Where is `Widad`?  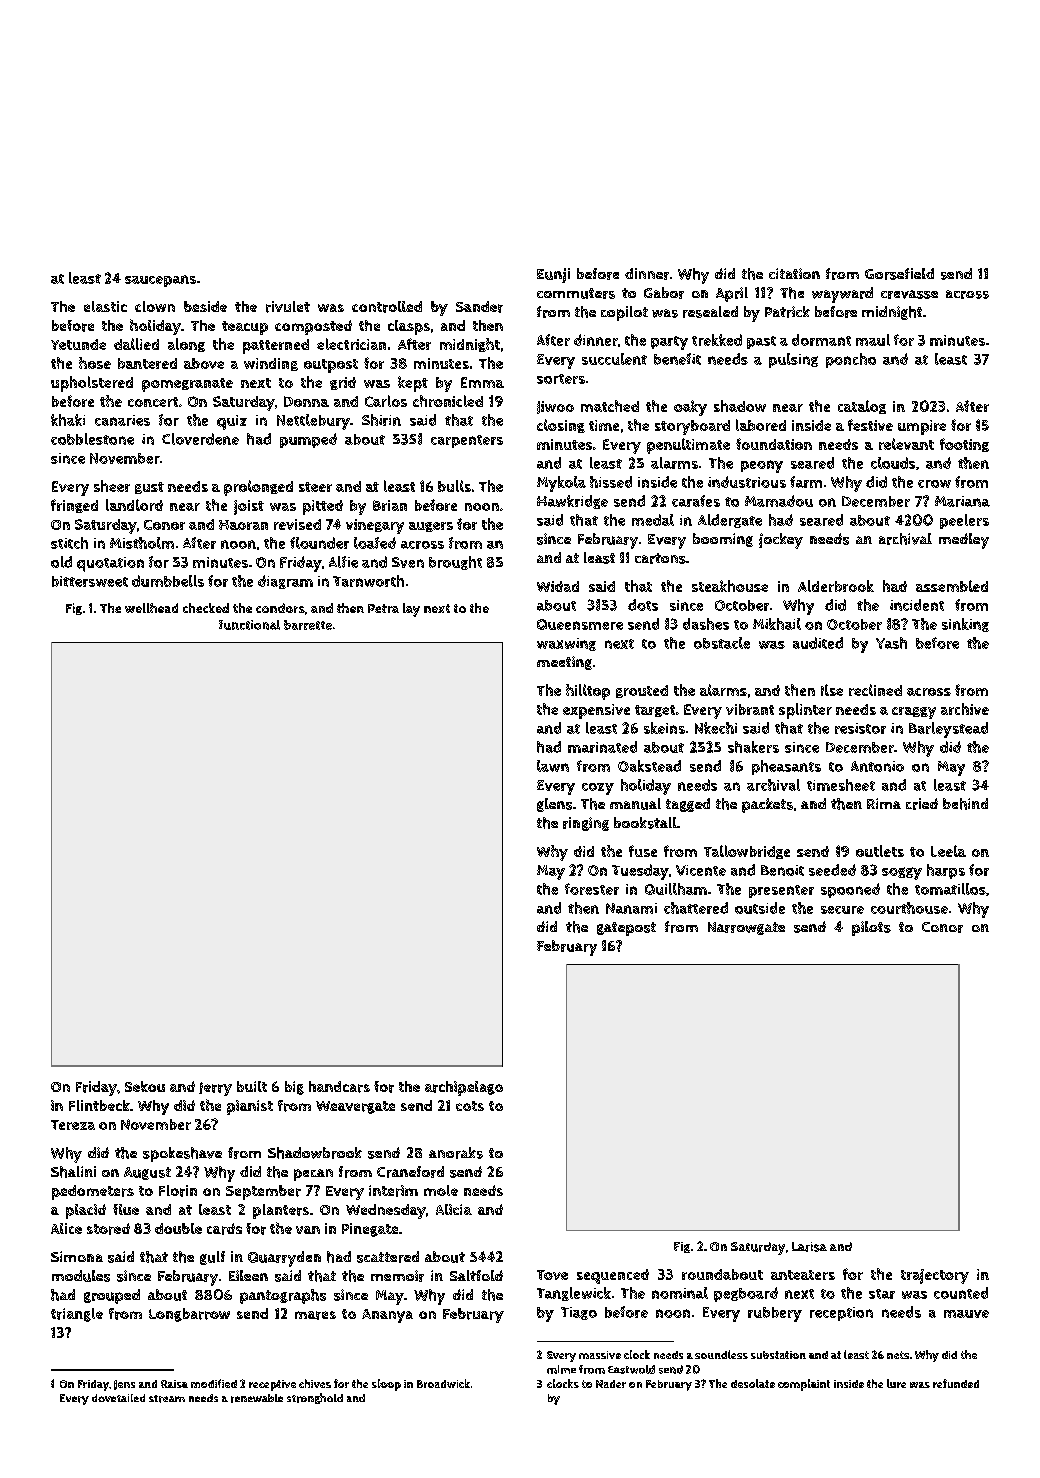 Widad is located at coordinates (558, 586).
